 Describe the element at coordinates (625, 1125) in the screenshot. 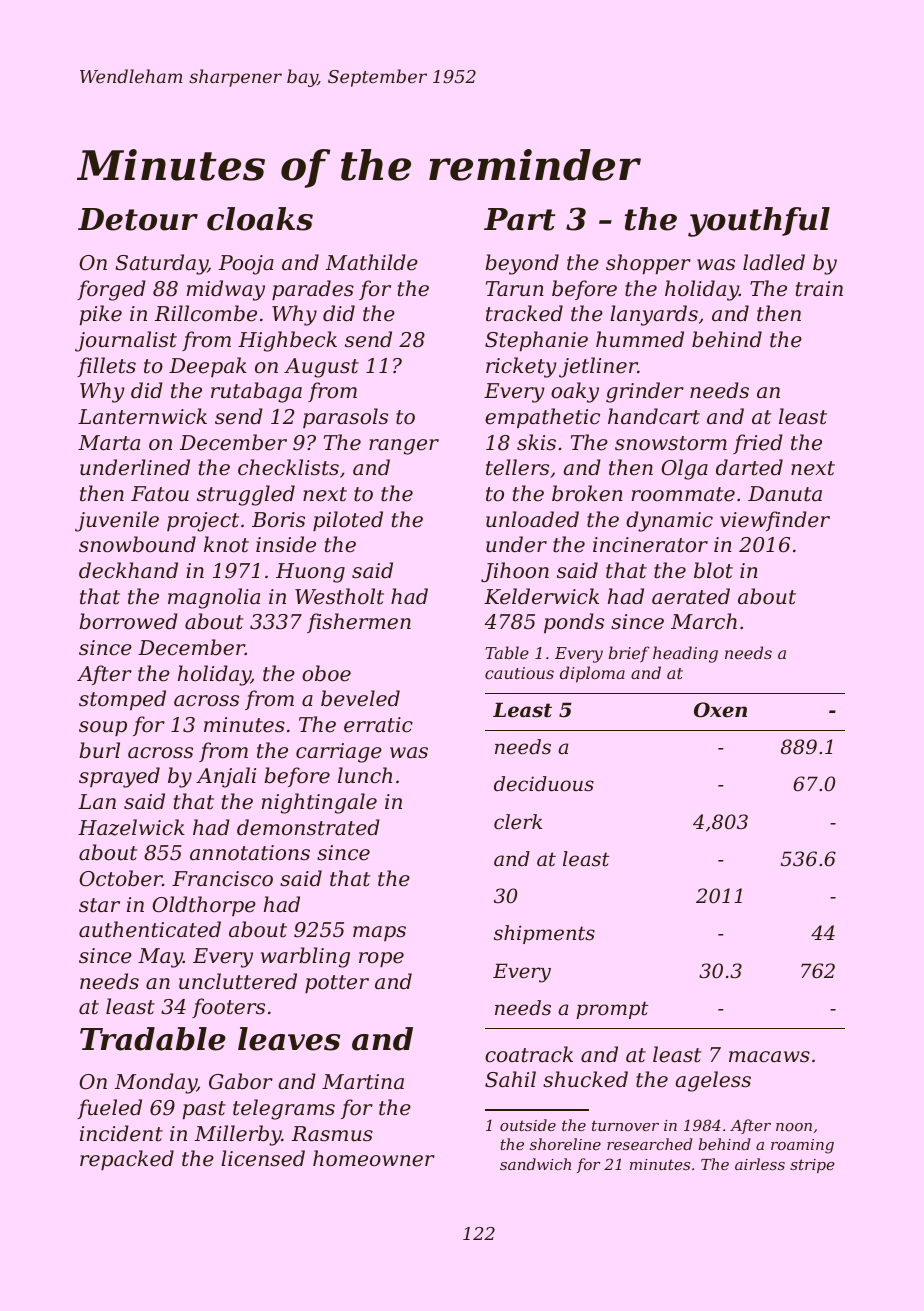

I see `turnover` at that location.
